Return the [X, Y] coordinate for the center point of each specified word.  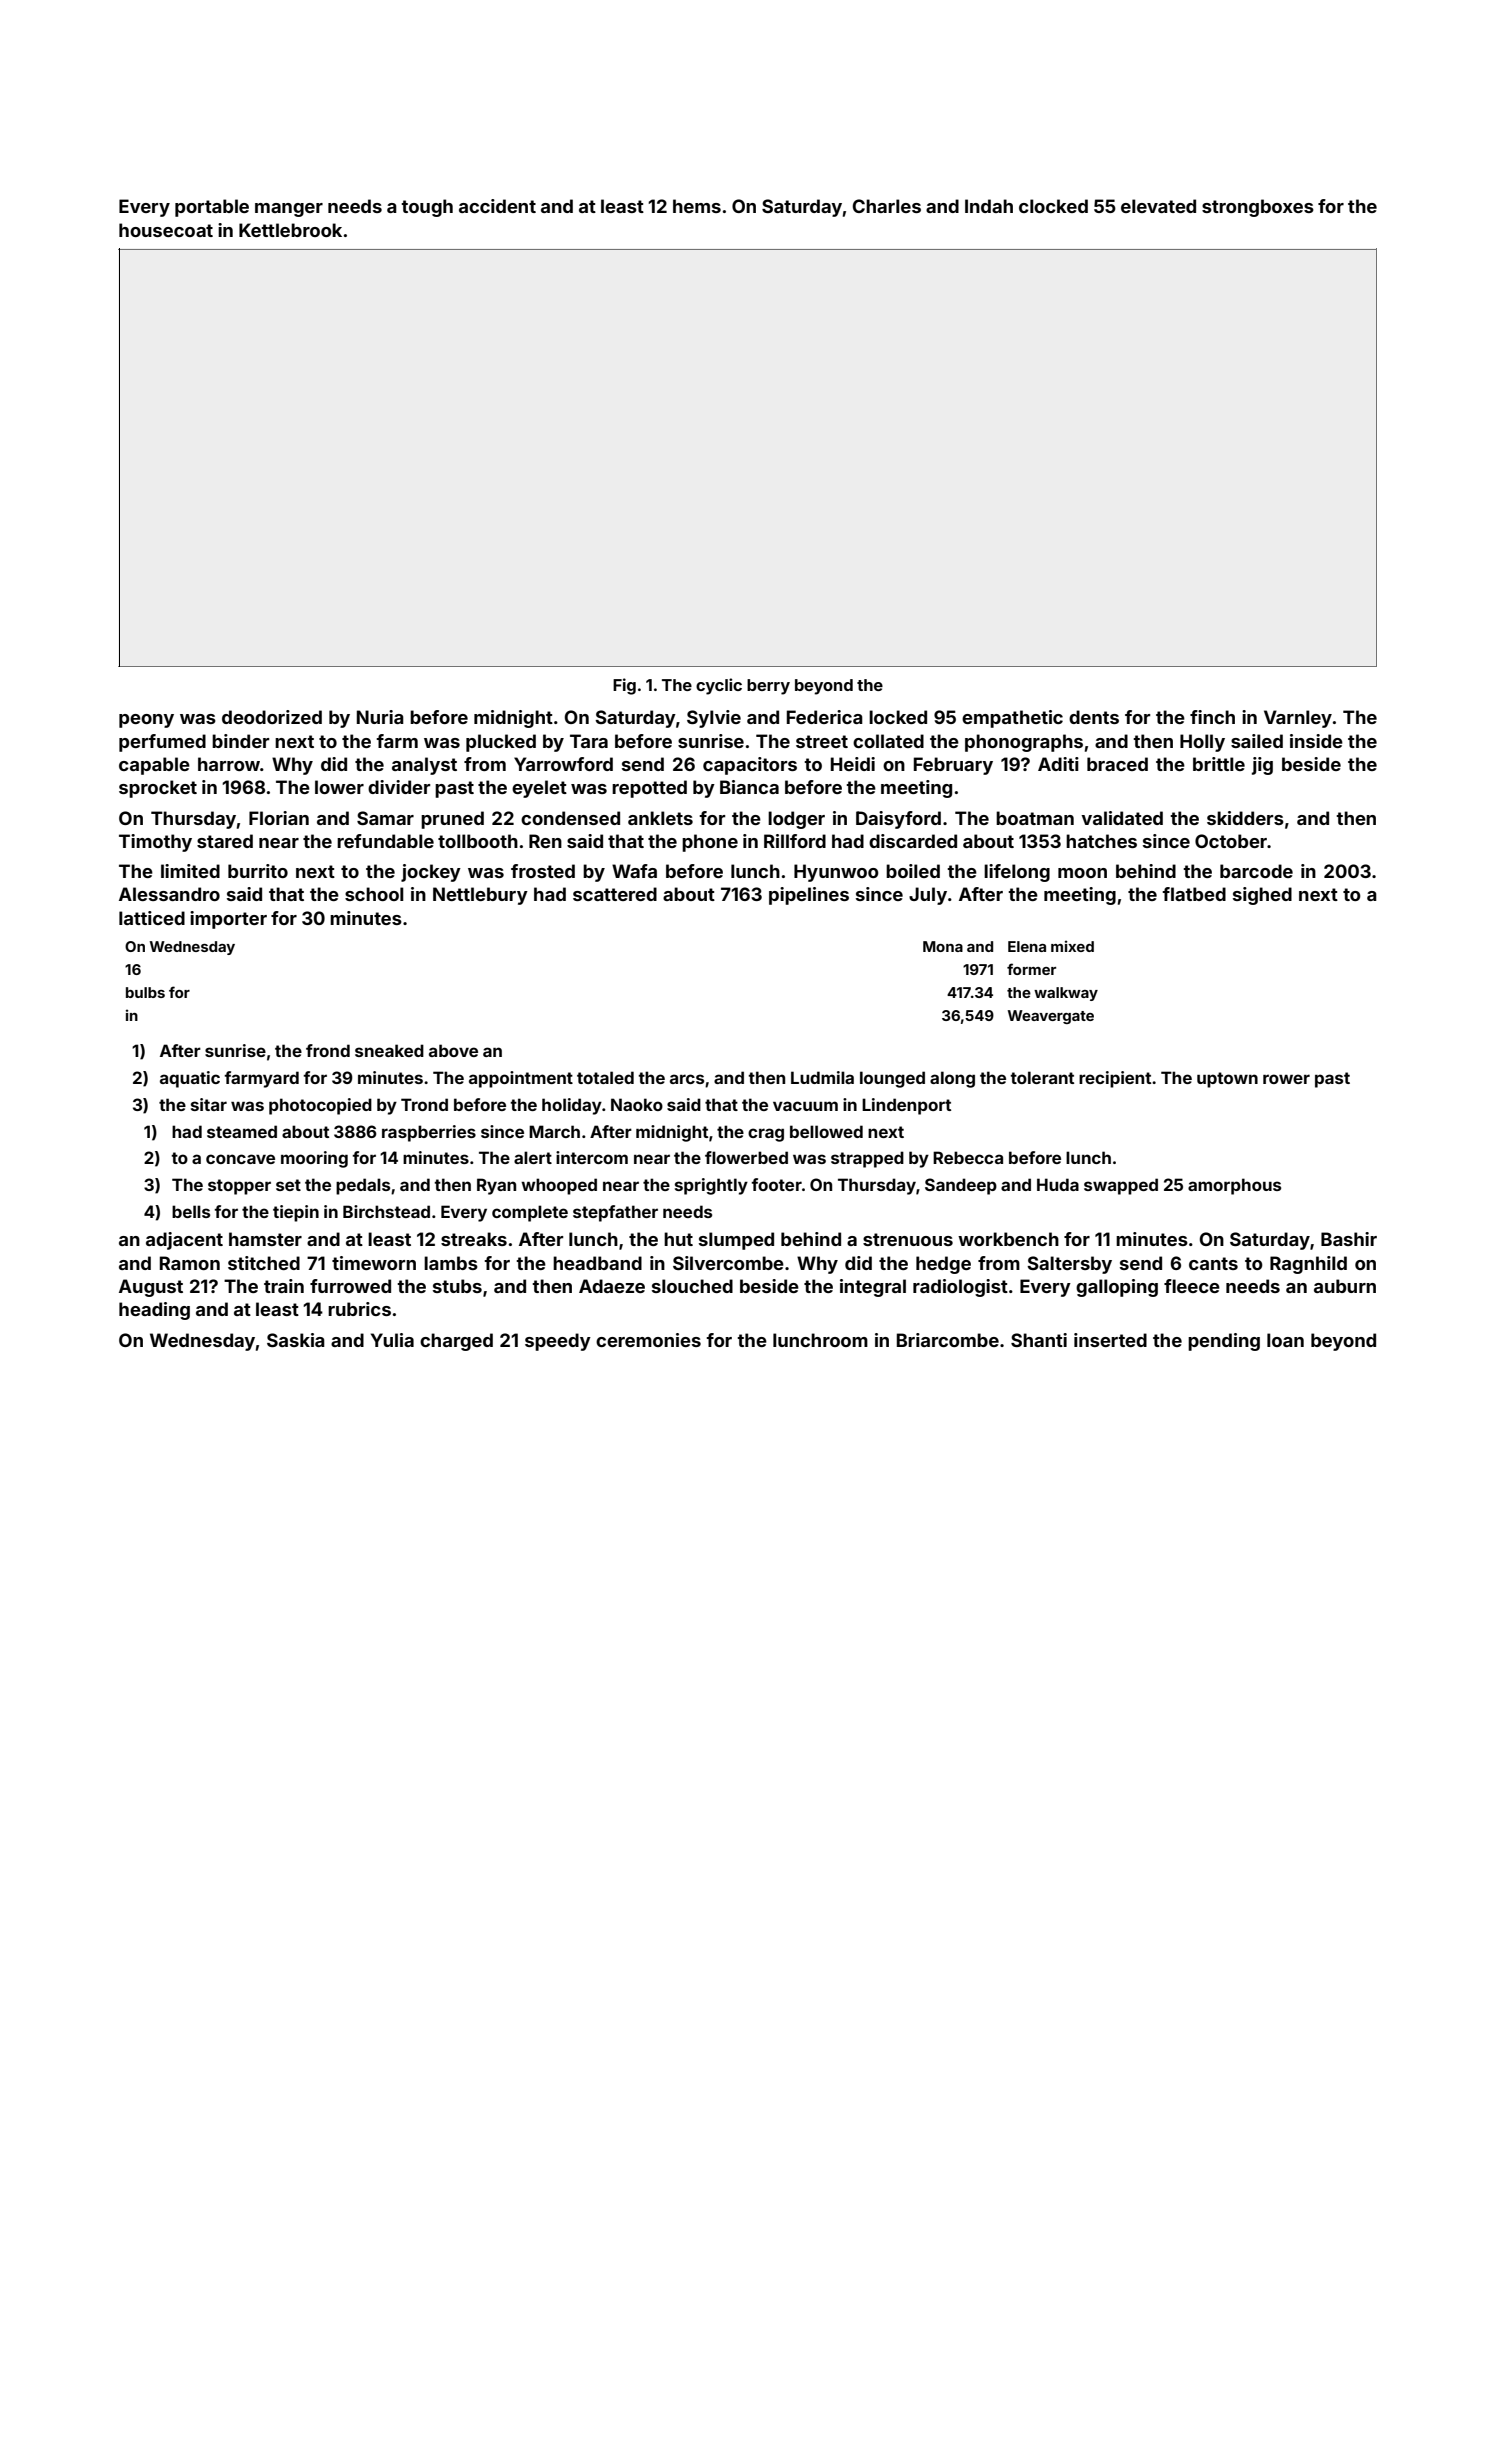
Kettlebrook [290, 230]
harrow [229, 764]
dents [1094, 717]
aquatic [190, 1079]
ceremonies [648, 1340]
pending [1224, 1342]
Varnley [1298, 719]
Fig [624, 686]
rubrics [359, 1309]
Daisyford [898, 820]
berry [768, 687]
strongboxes [1258, 208]
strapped [867, 1159]
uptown [1227, 1080]
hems [697, 206]
